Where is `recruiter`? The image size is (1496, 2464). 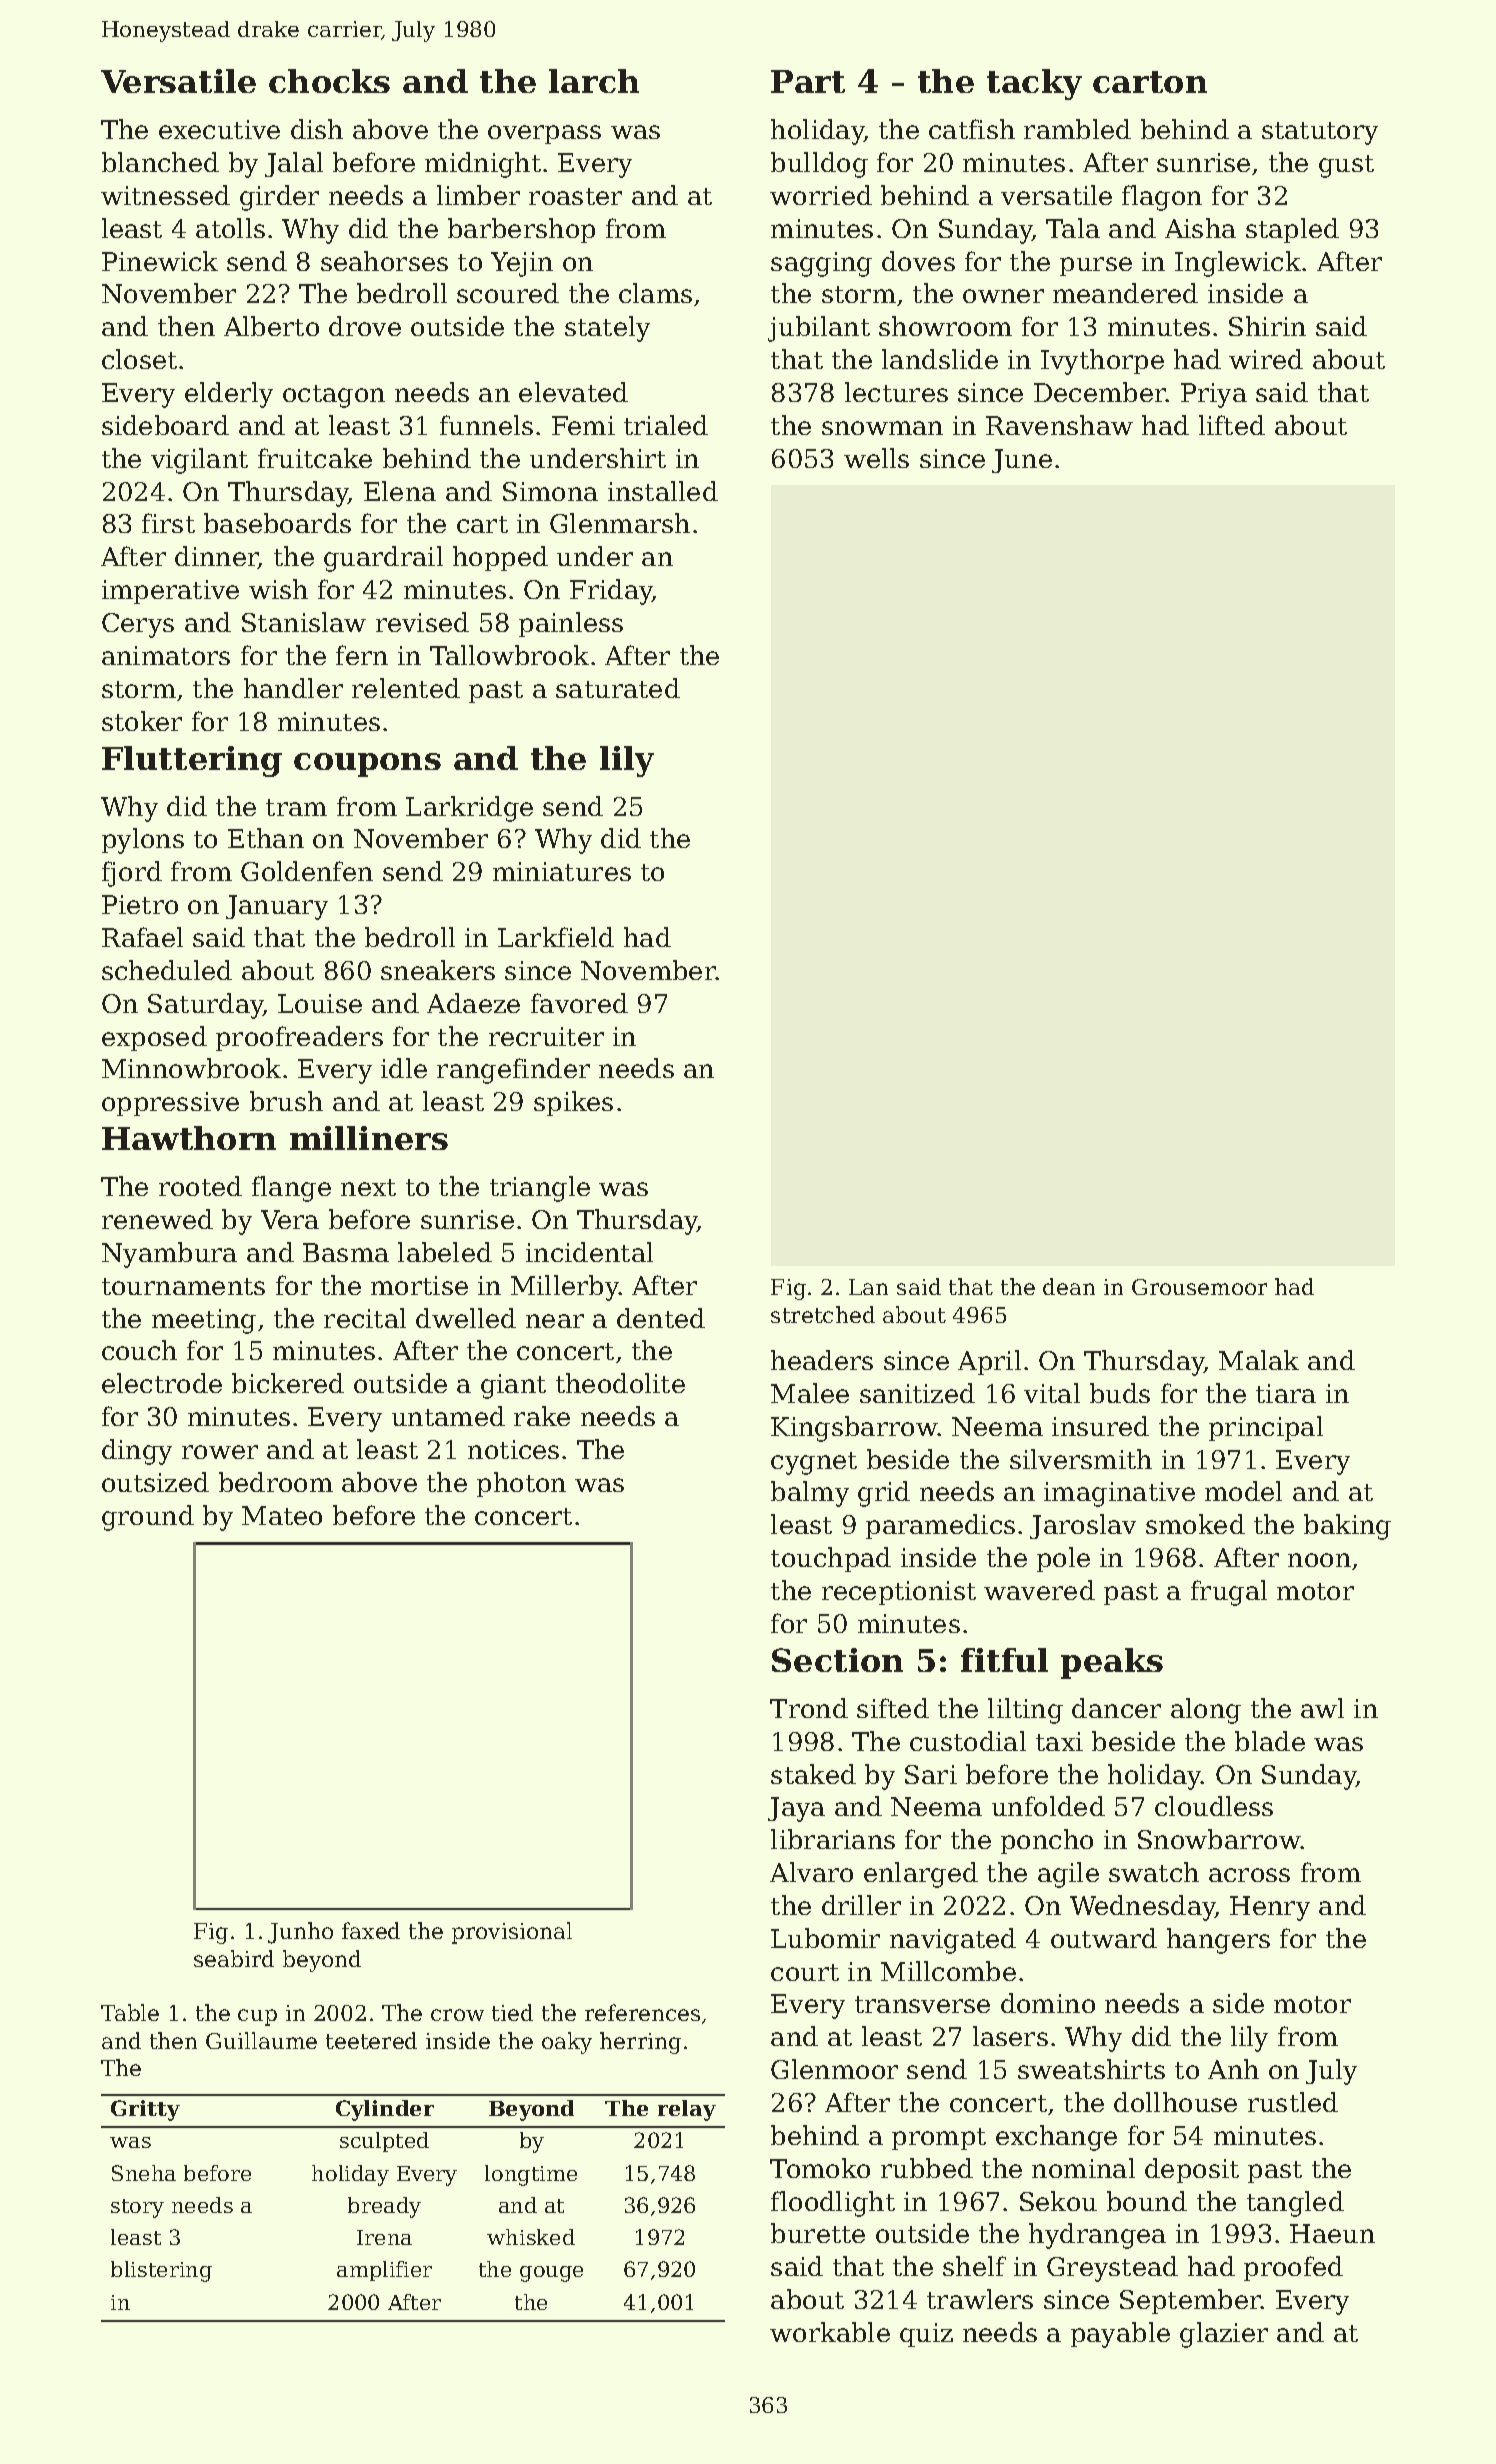
recruiter is located at coordinates (546, 1036).
